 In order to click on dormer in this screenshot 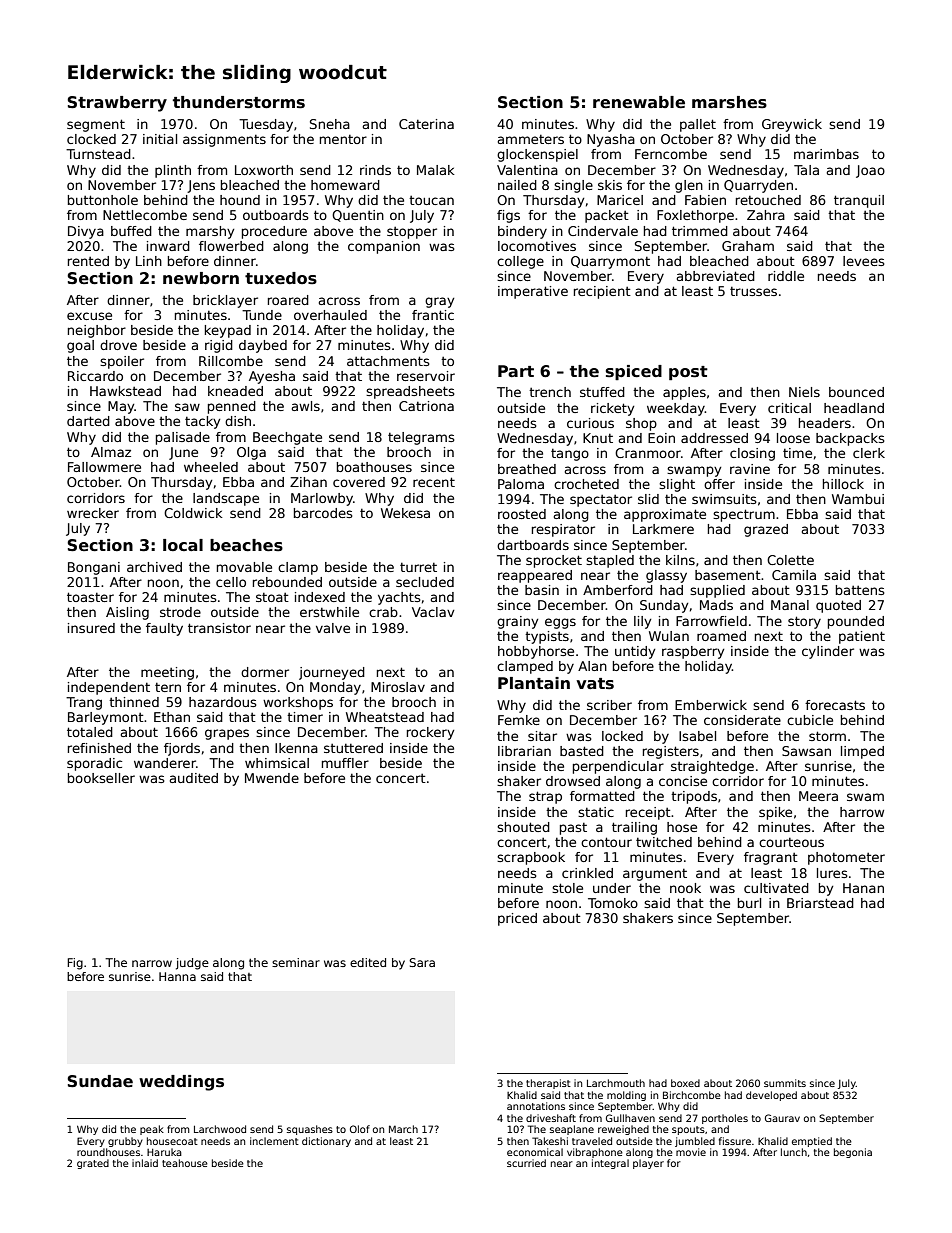, I will do `click(265, 672)`.
